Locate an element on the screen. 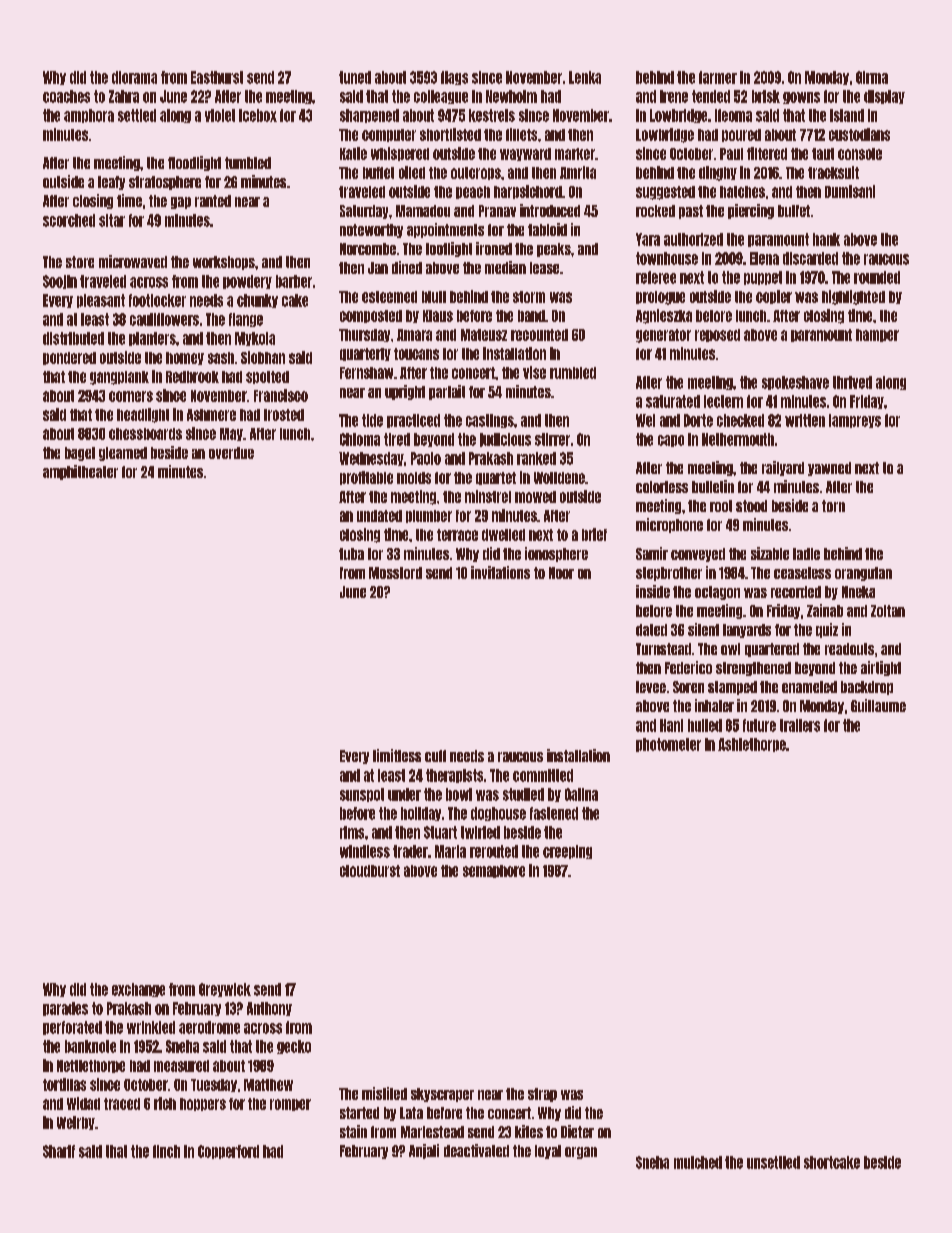 This screenshot has width=952, height=1233. peach is located at coordinates (473, 192).
